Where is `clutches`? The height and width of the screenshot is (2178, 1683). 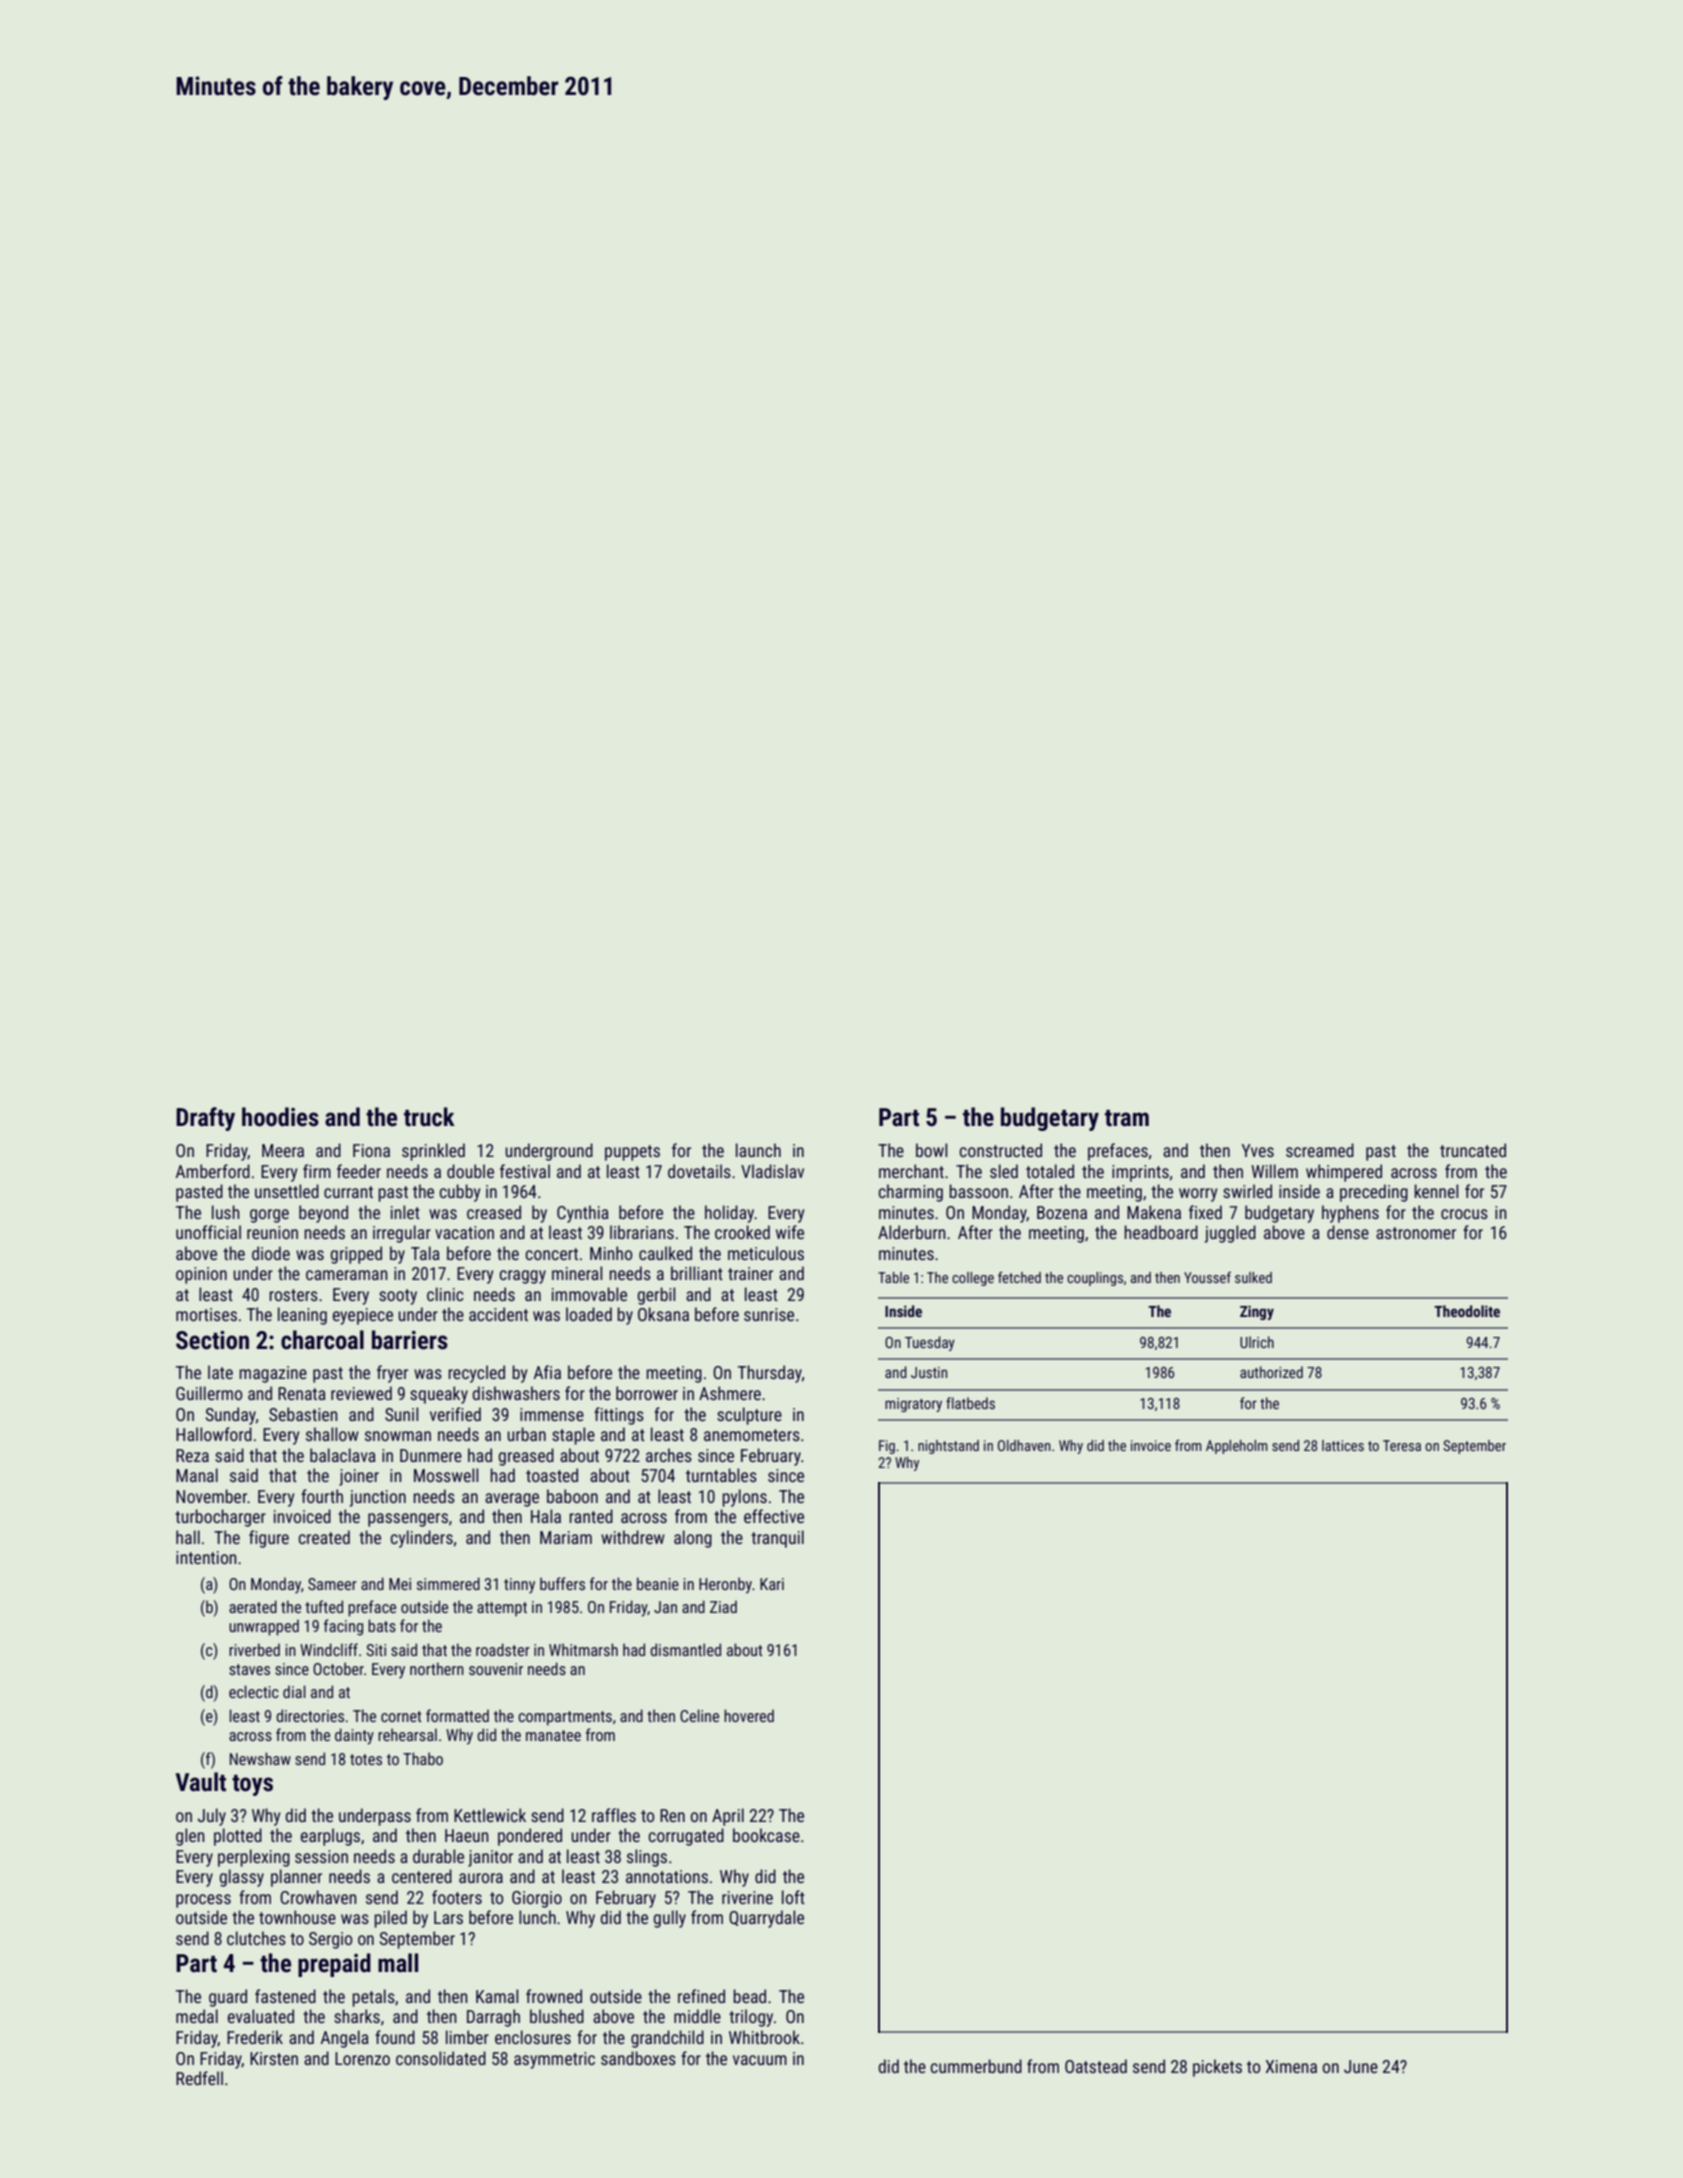
clutches is located at coordinates (256, 1938).
